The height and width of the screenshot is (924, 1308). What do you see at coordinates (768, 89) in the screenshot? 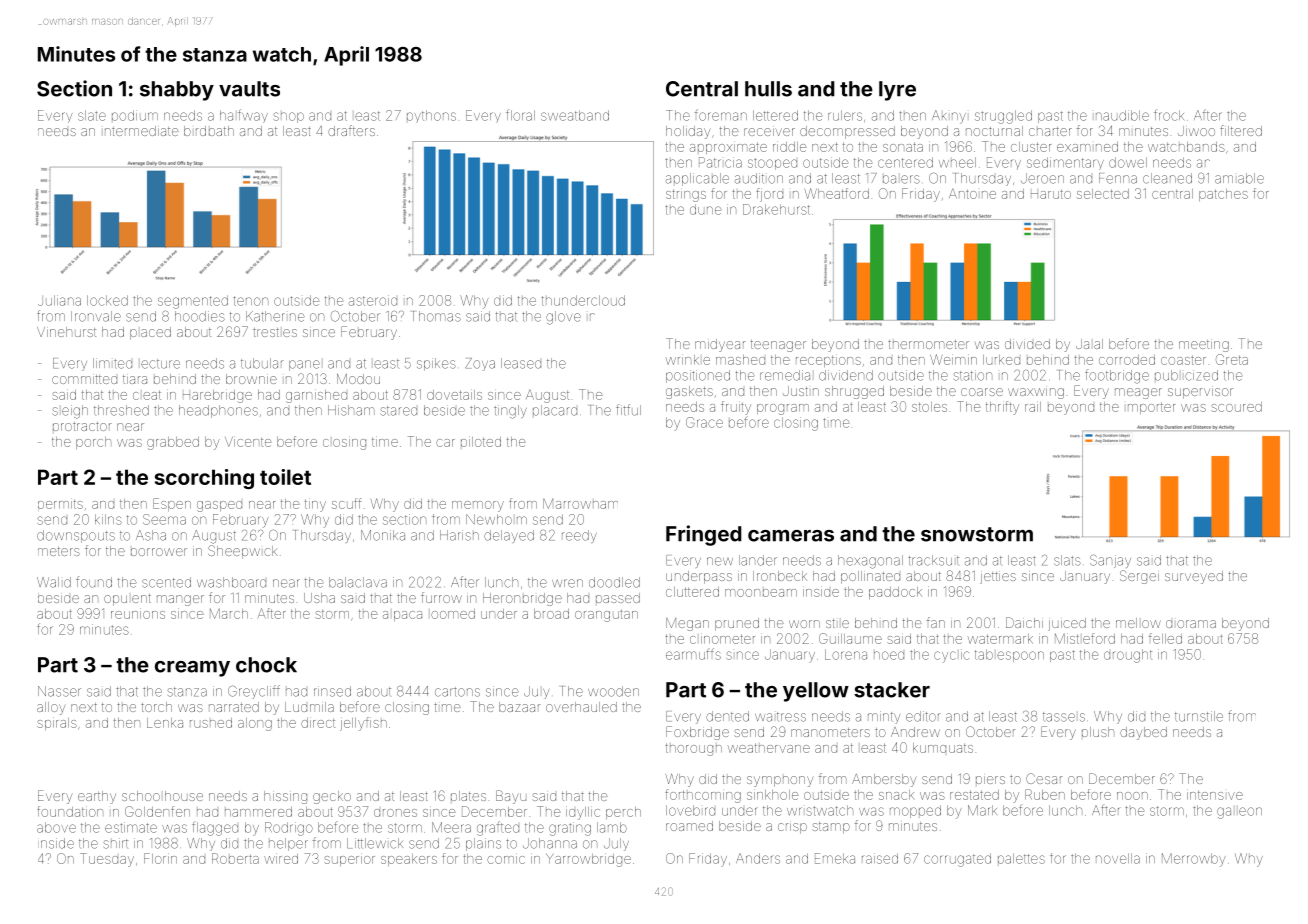
I see `hulls` at bounding box center [768, 89].
